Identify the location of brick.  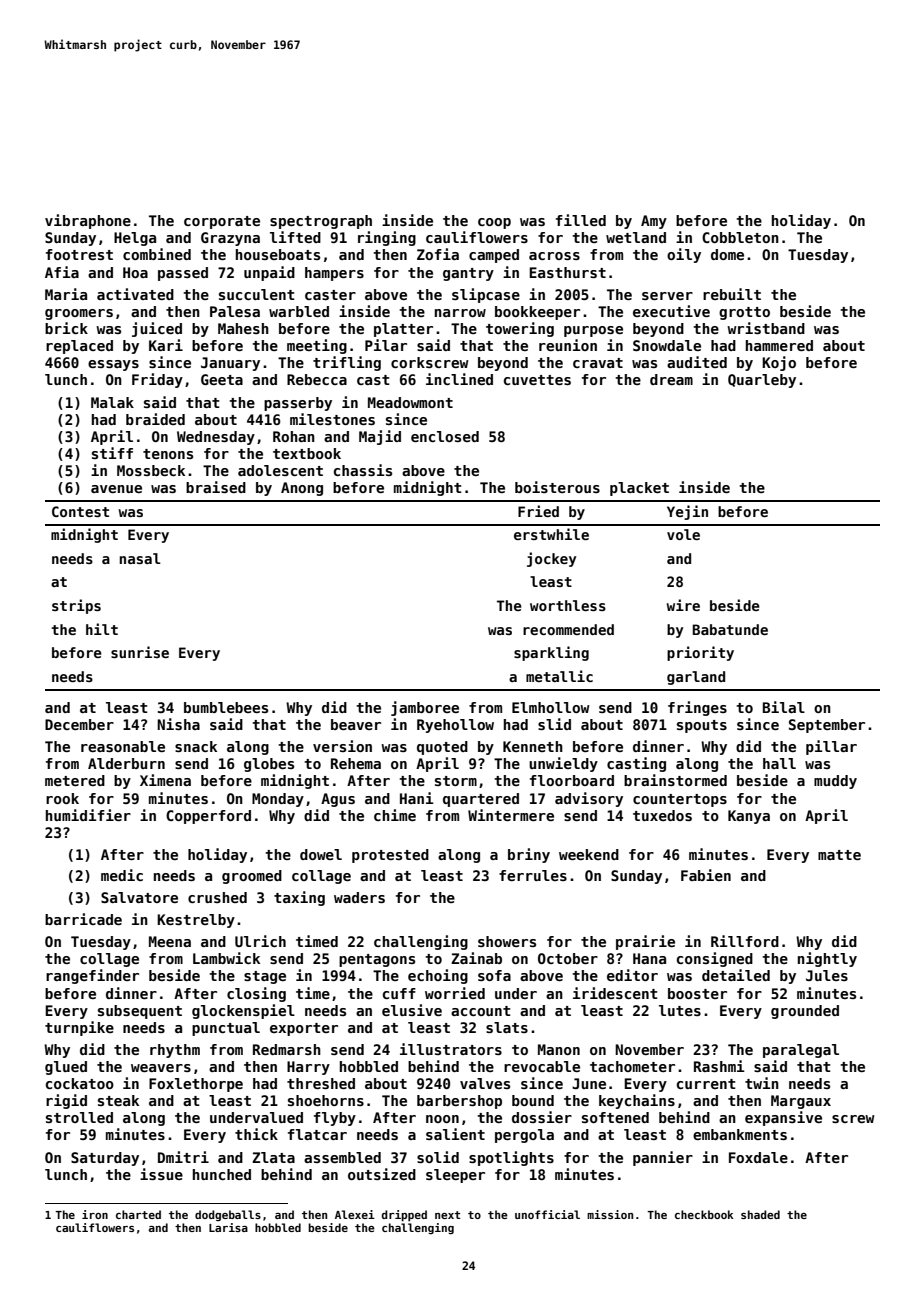
(66, 328).
